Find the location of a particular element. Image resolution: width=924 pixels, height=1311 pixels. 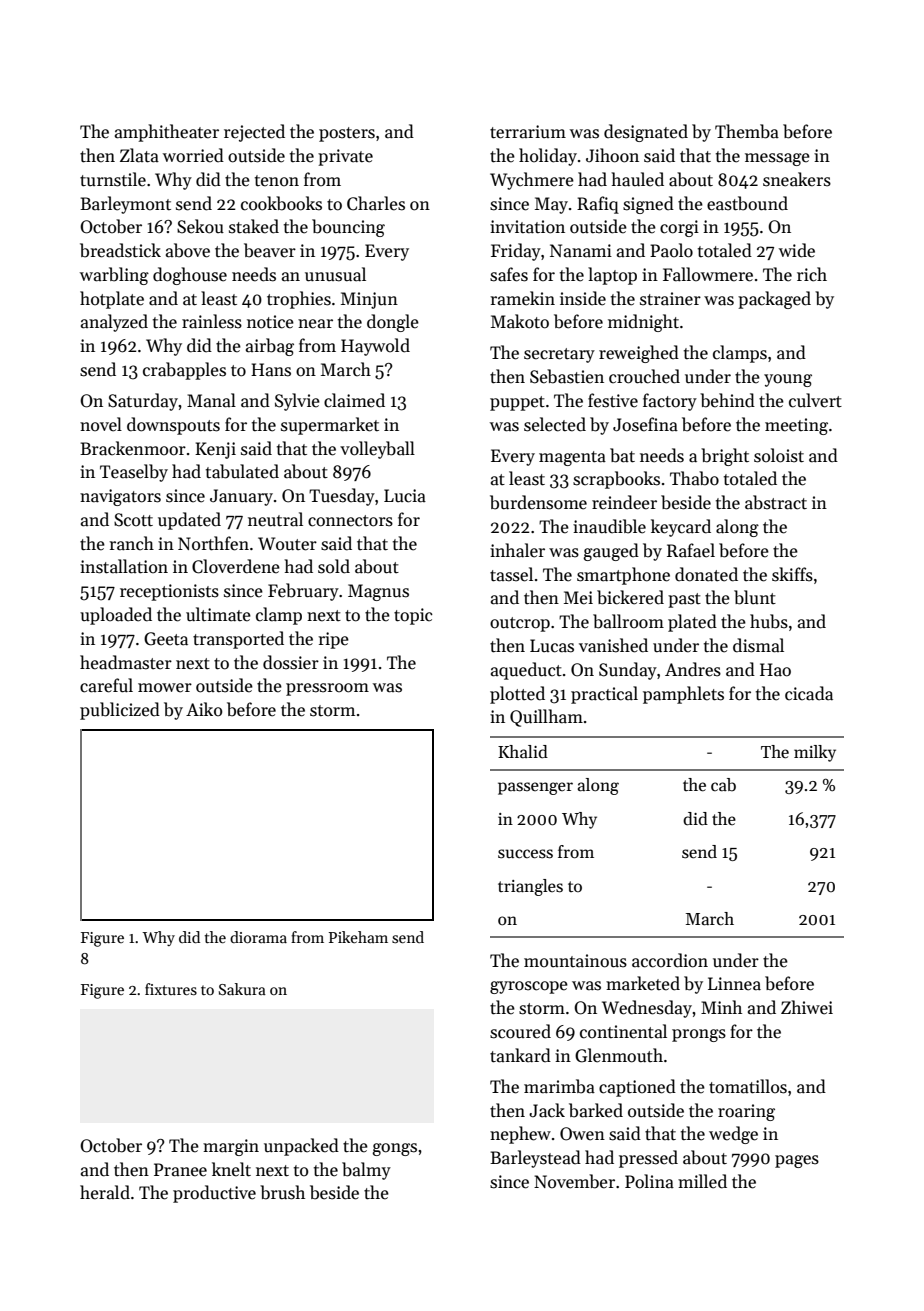

fixtures is located at coordinates (171, 989).
